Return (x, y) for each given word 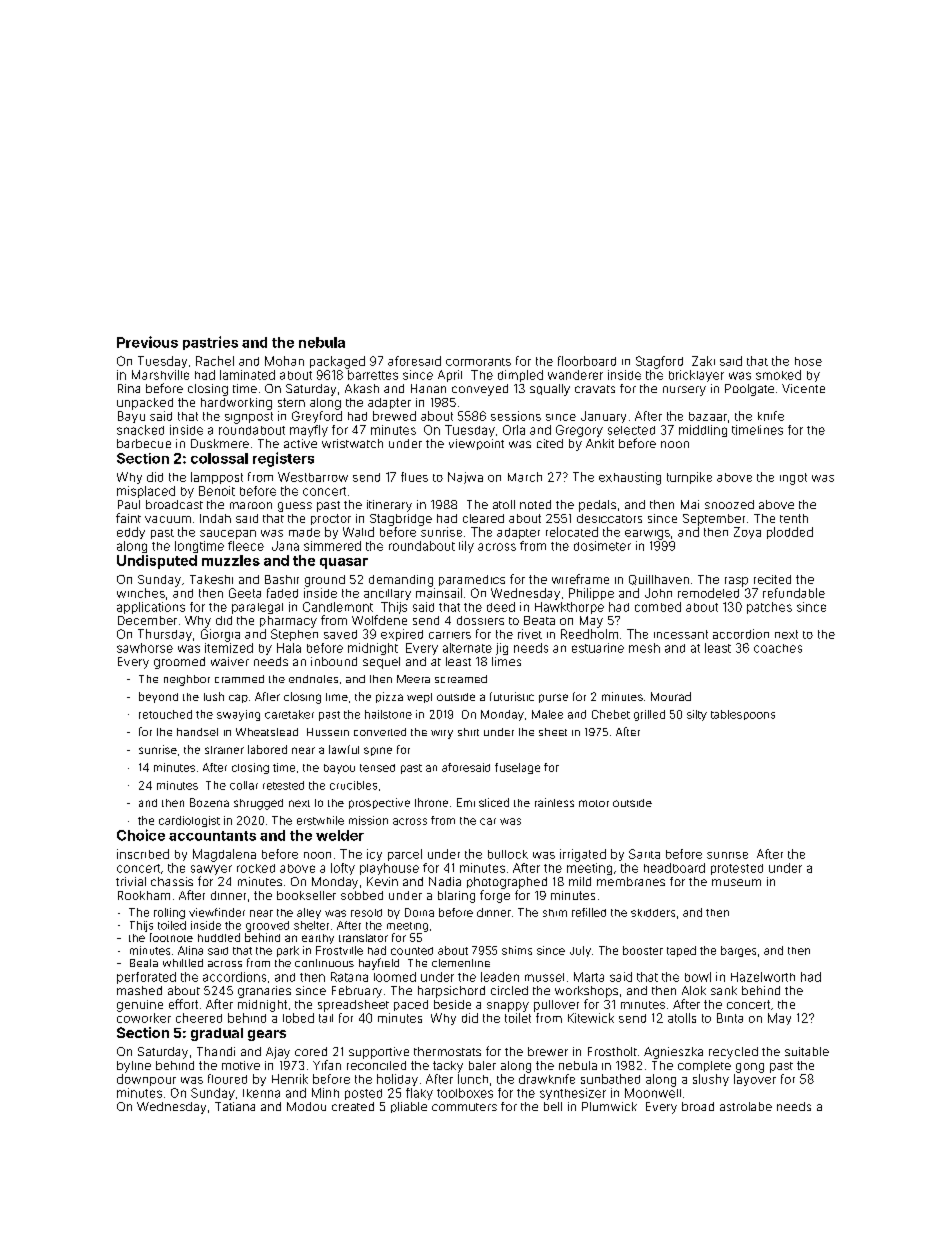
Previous (147, 342)
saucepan (228, 534)
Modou (306, 1106)
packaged (337, 362)
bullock (508, 854)
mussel (544, 977)
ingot (793, 479)
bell (553, 1106)
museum (736, 882)
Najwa (465, 478)
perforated (146, 978)
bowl (698, 977)
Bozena (209, 802)
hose (808, 361)
